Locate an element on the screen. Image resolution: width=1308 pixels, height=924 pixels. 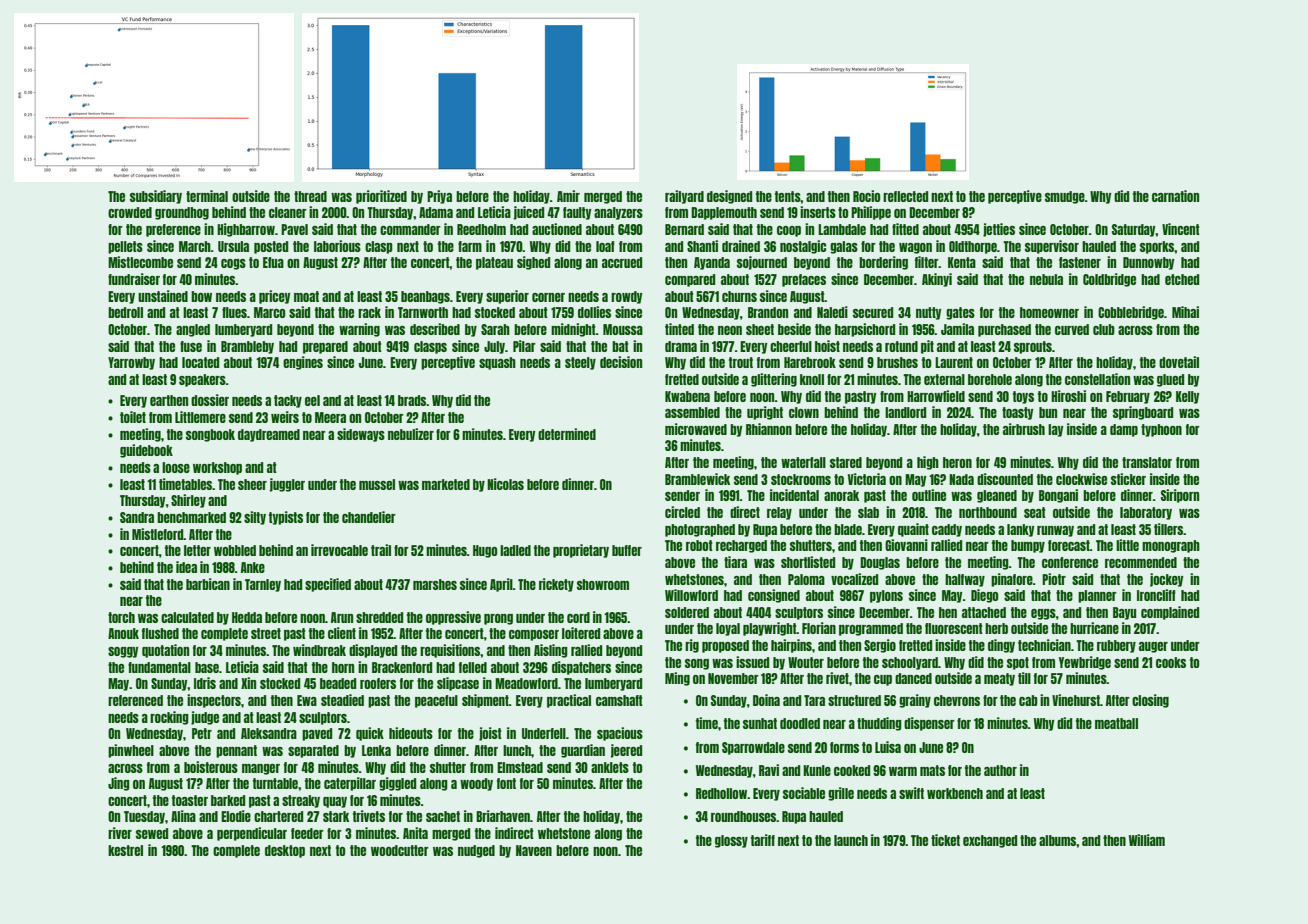
barked is located at coordinates (228, 800).
